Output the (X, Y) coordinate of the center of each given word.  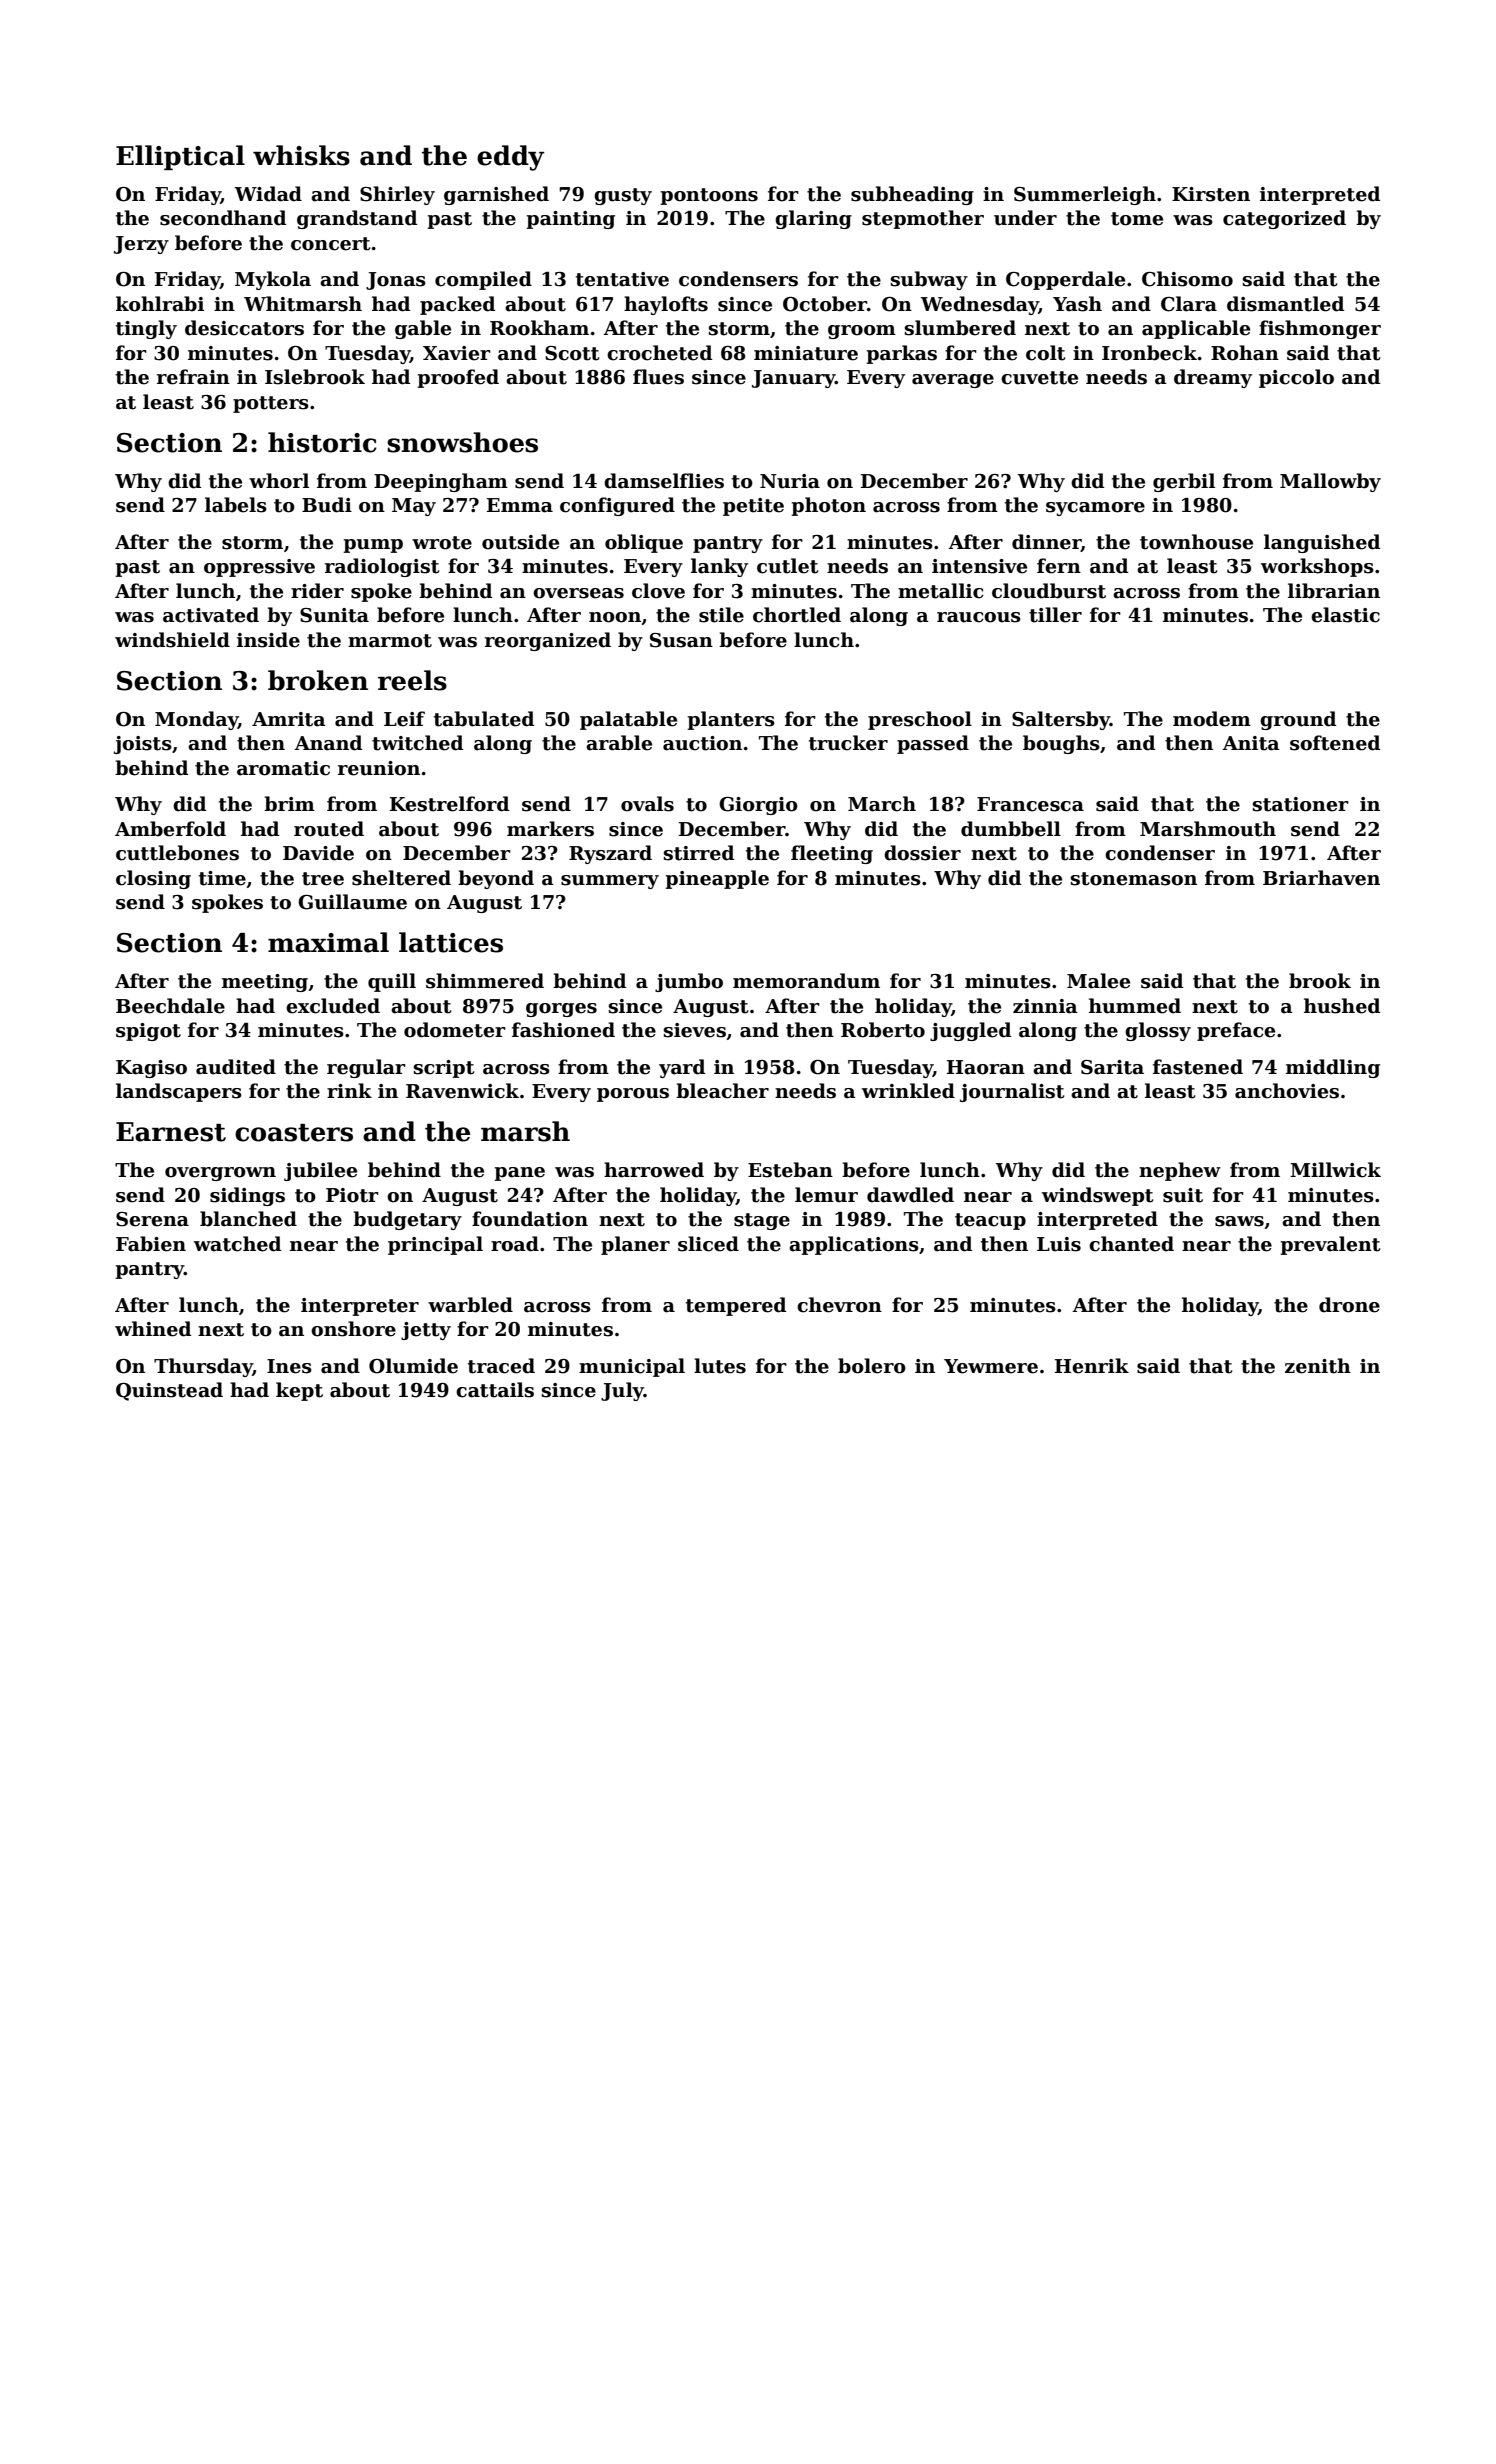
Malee (1098, 981)
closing (153, 879)
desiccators (244, 328)
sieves (695, 1030)
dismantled (1285, 304)
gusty (623, 196)
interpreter (360, 1307)
